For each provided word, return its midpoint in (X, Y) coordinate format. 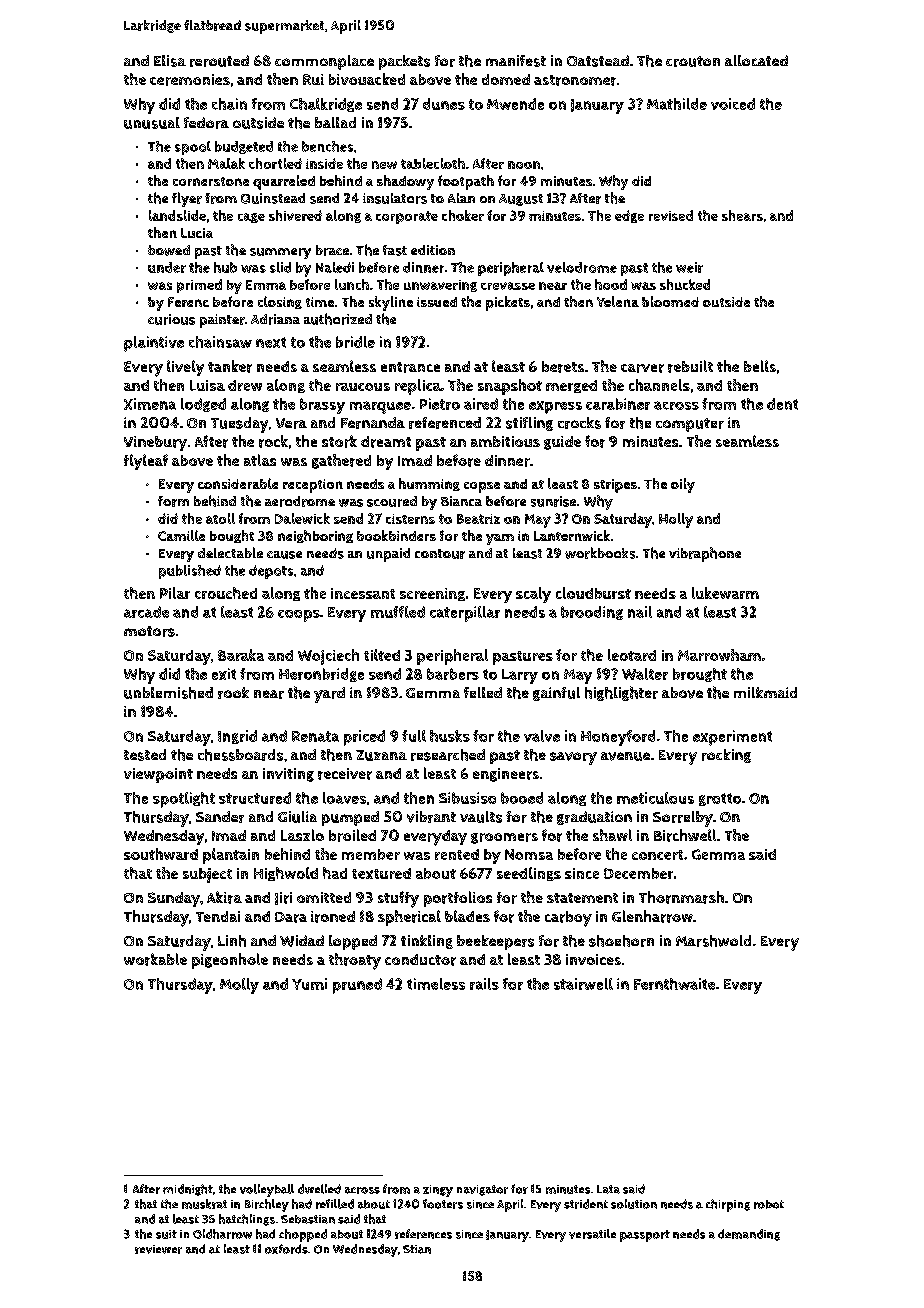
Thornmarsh (681, 897)
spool (193, 148)
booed (522, 798)
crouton (693, 61)
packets (404, 62)
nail (640, 612)
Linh (232, 941)
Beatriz (478, 519)
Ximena (150, 404)
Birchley (267, 1205)
